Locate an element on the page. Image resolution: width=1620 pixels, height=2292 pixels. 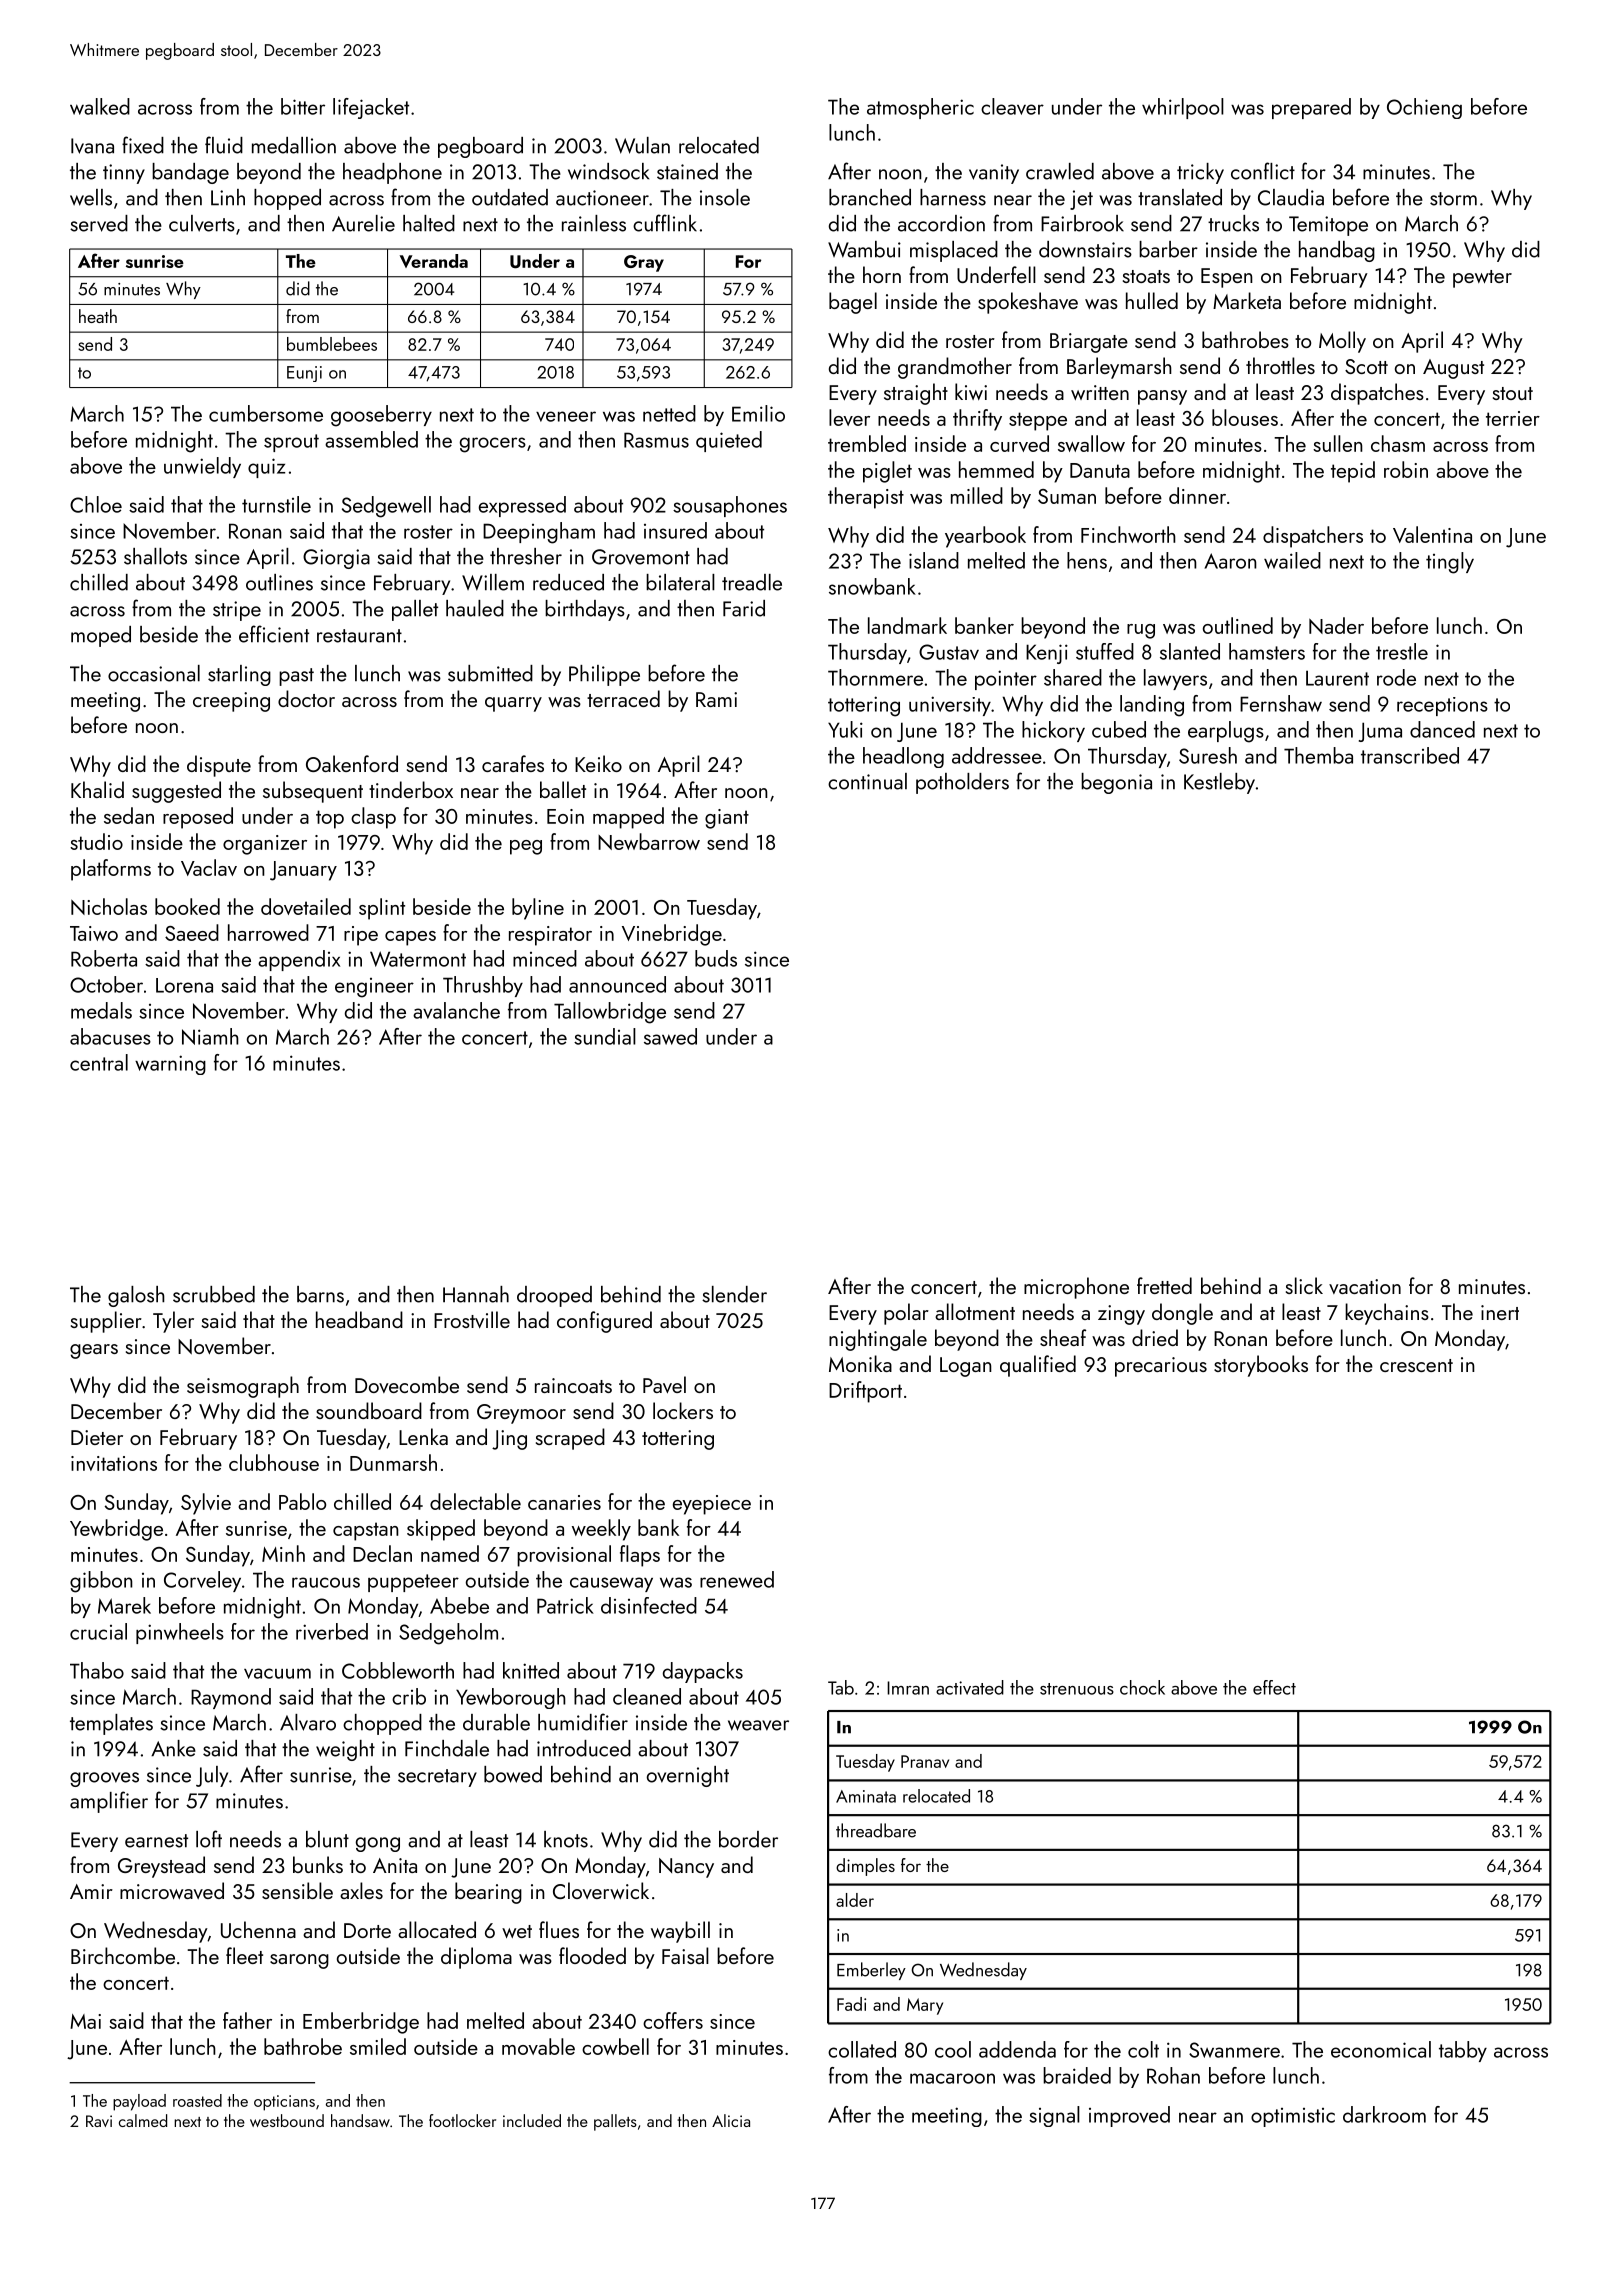
Faisal is located at coordinates (685, 1955).
